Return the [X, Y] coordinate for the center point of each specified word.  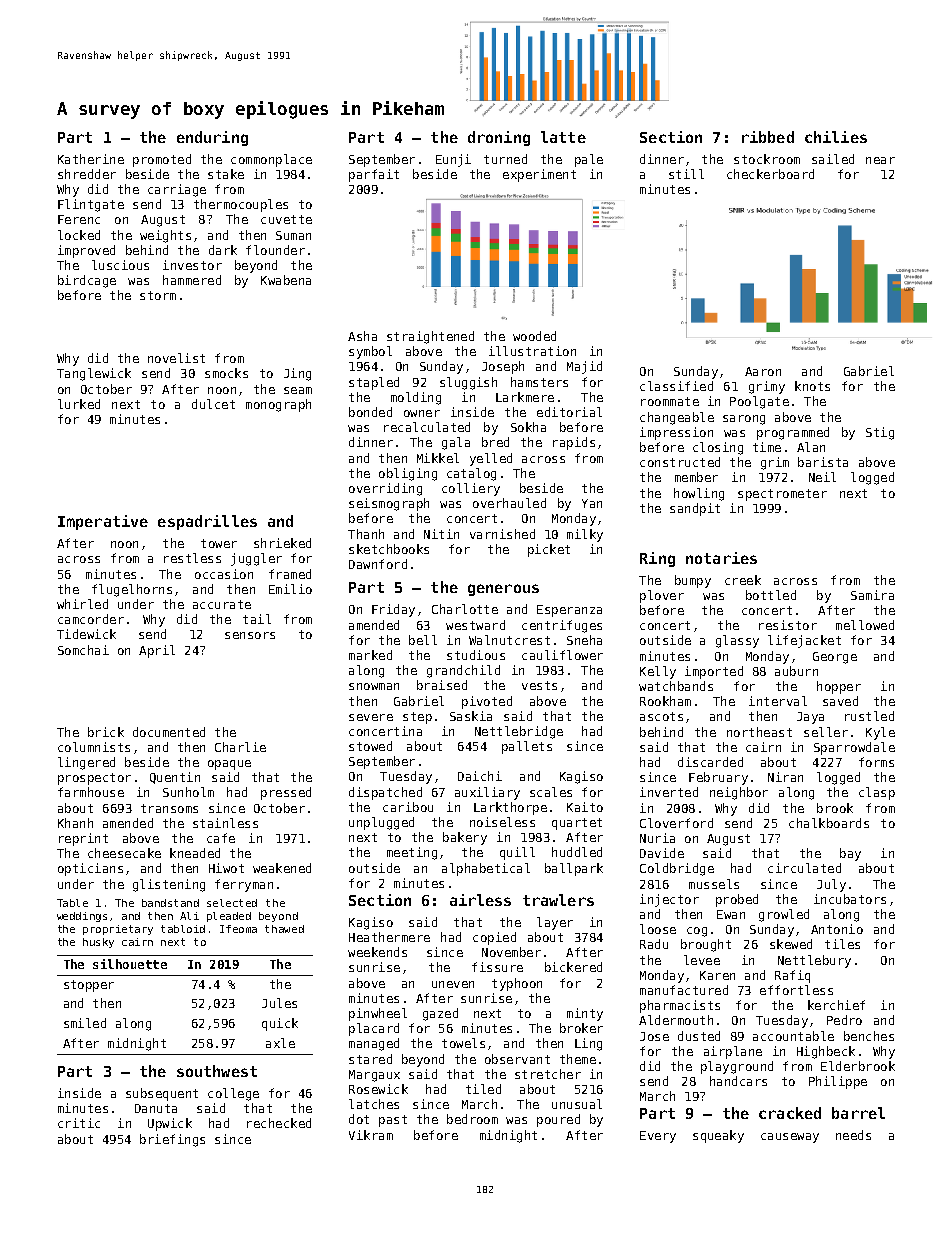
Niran [785, 777]
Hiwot [226, 868]
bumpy [693, 581]
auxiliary [487, 793]
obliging [408, 474]
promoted [162, 160]
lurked [79, 404]
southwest [217, 1071]
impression [676, 433]
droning [499, 138]
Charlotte [465, 609]
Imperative [103, 522]
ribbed [768, 137]
